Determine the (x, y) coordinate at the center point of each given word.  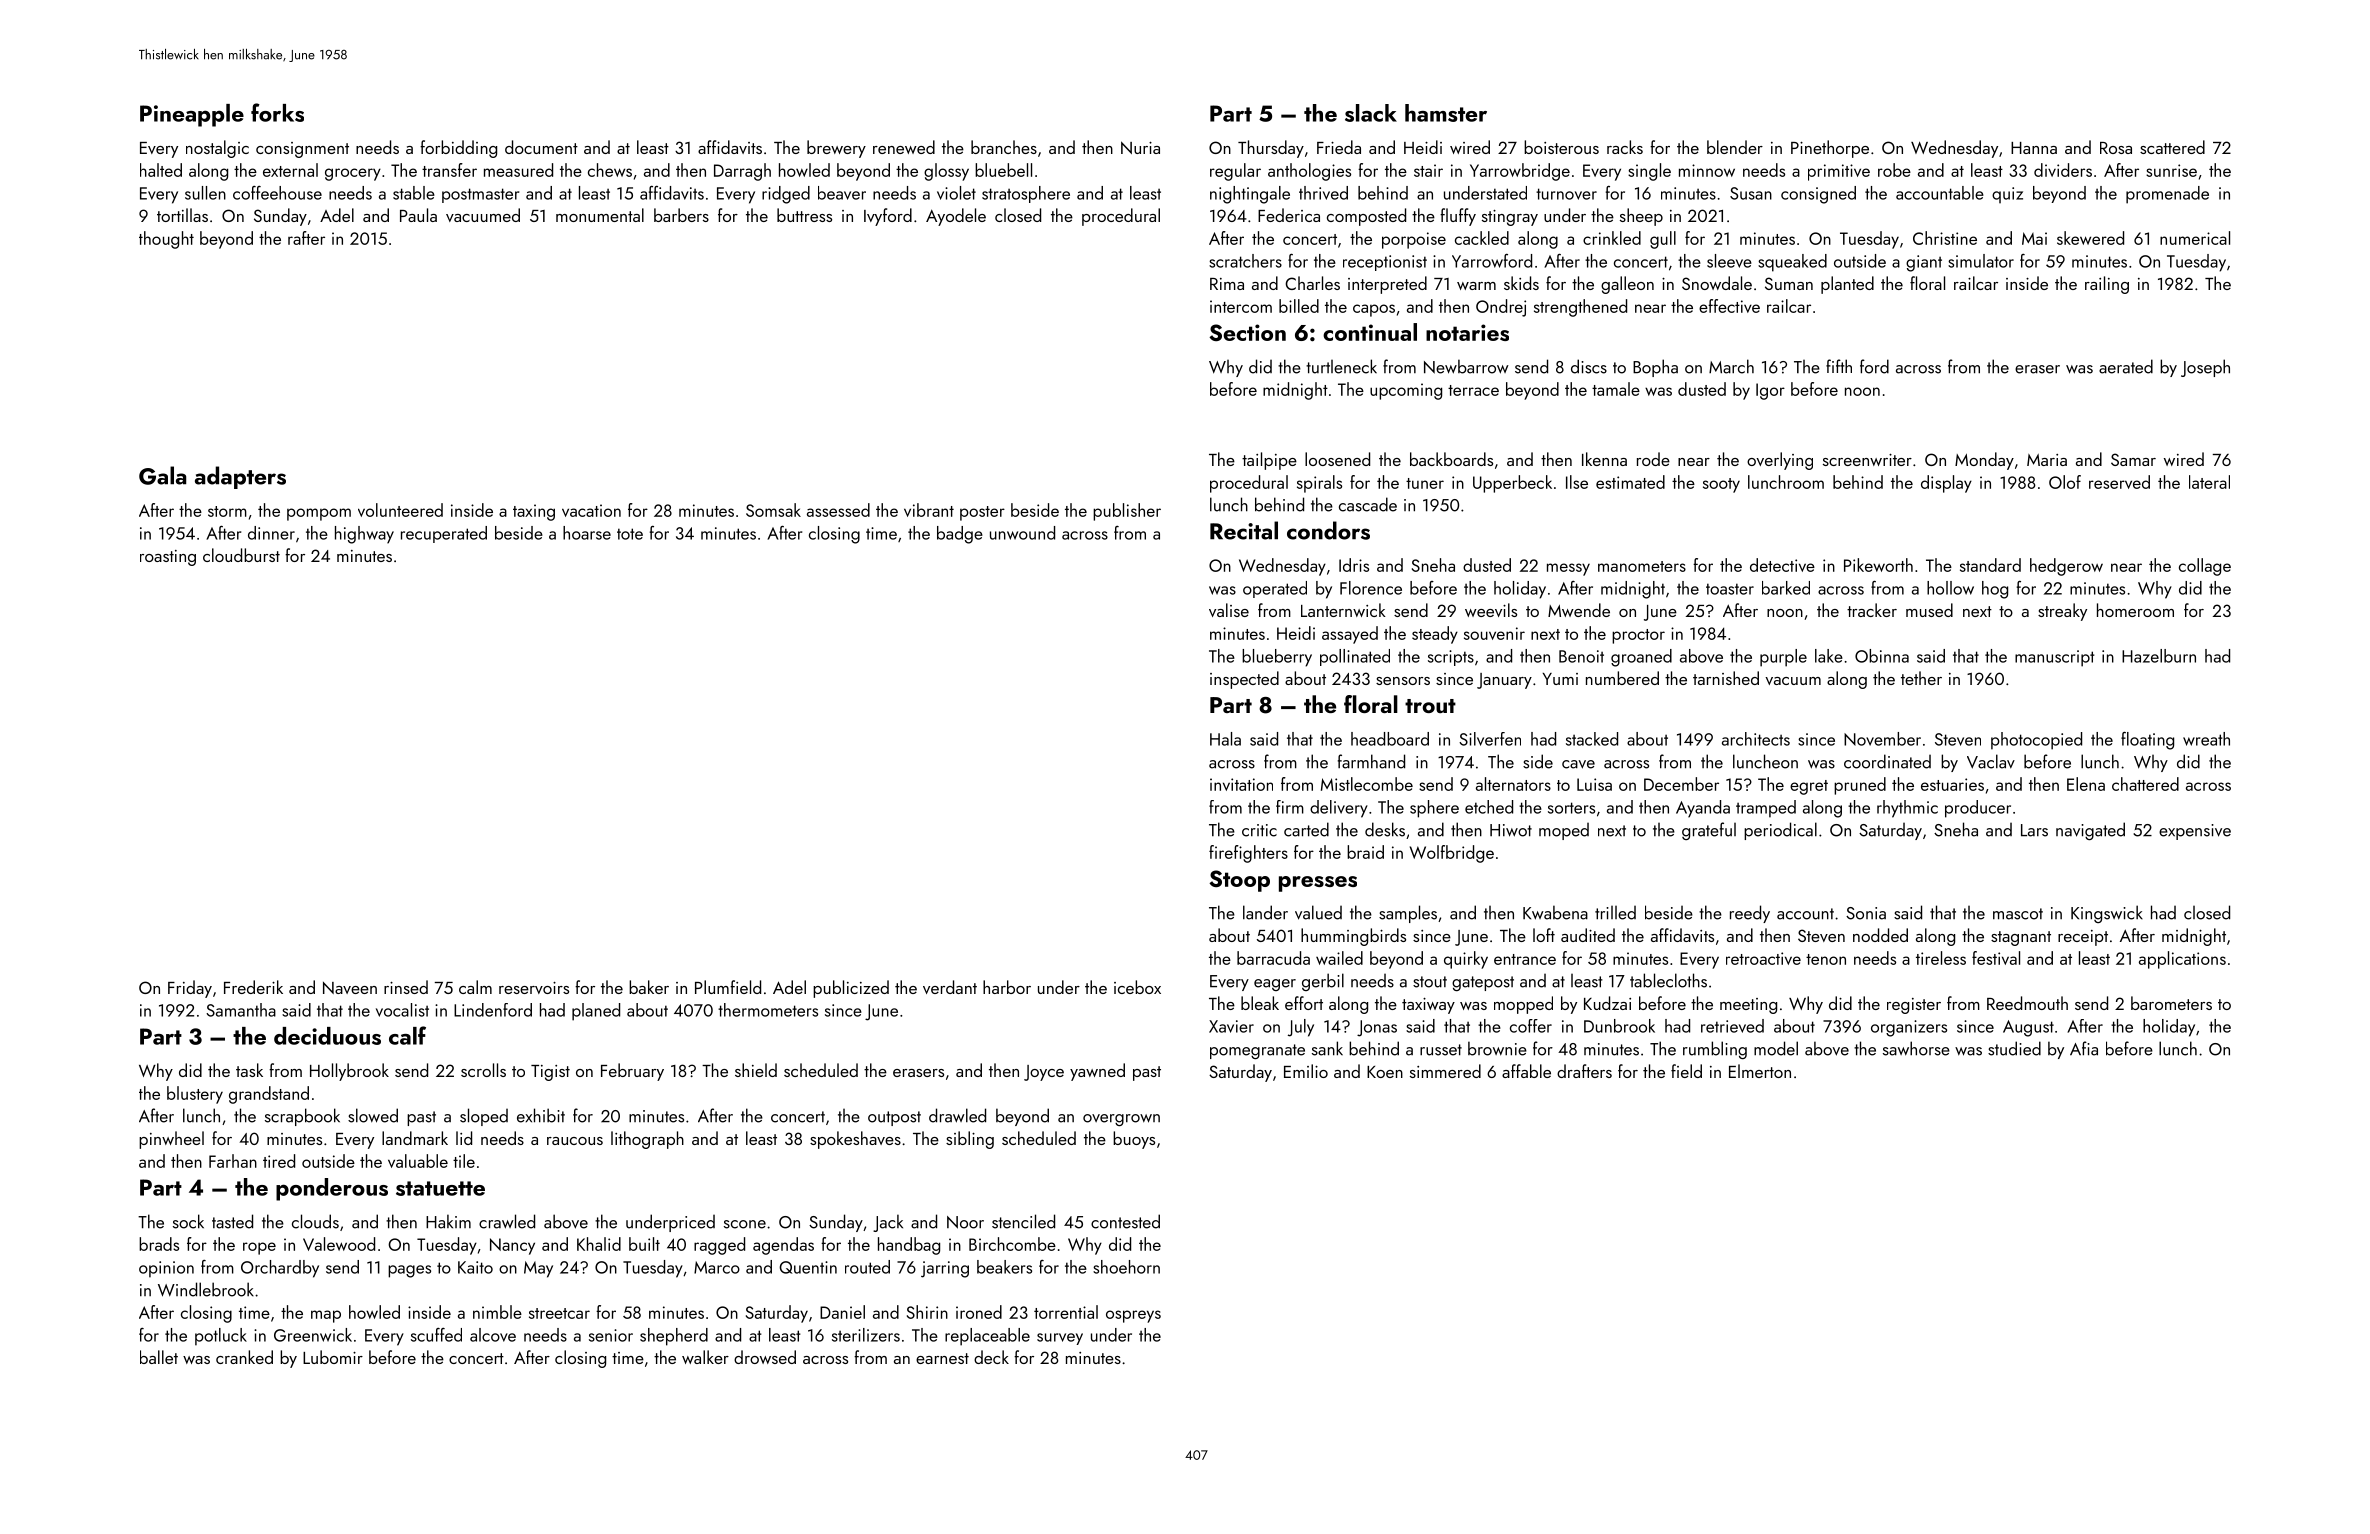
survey (1060, 1339)
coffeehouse (277, 193)
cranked (244, 1357)
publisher (1127, 512)
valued (1318, 912)
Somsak (773, 510)
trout (1430, 706)
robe (1894, 170)
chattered (2145, 784)
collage (2205, 567)
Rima (1227, 284)
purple (1783, 658)
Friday (190, 989)
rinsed (406, 987)
